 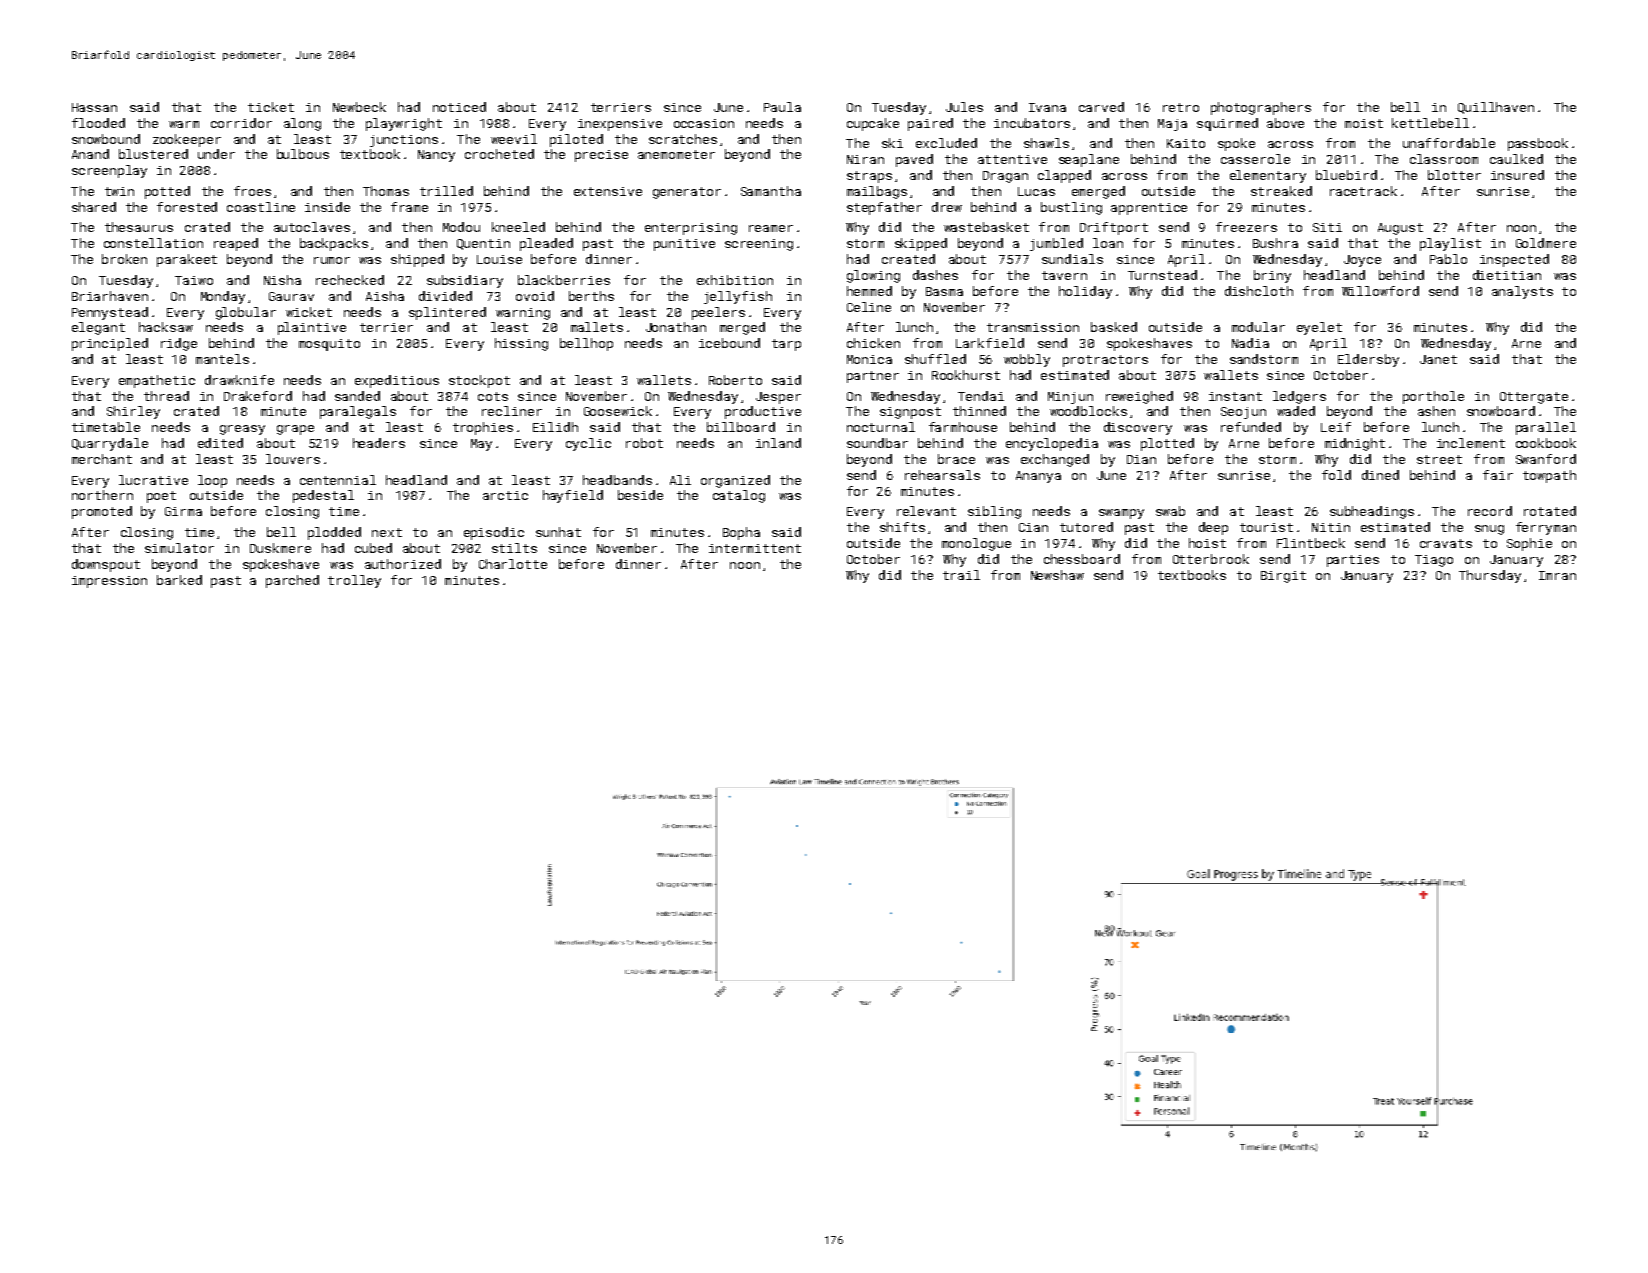 I want to click on dishcloth, so click(x=1259, y=291).
